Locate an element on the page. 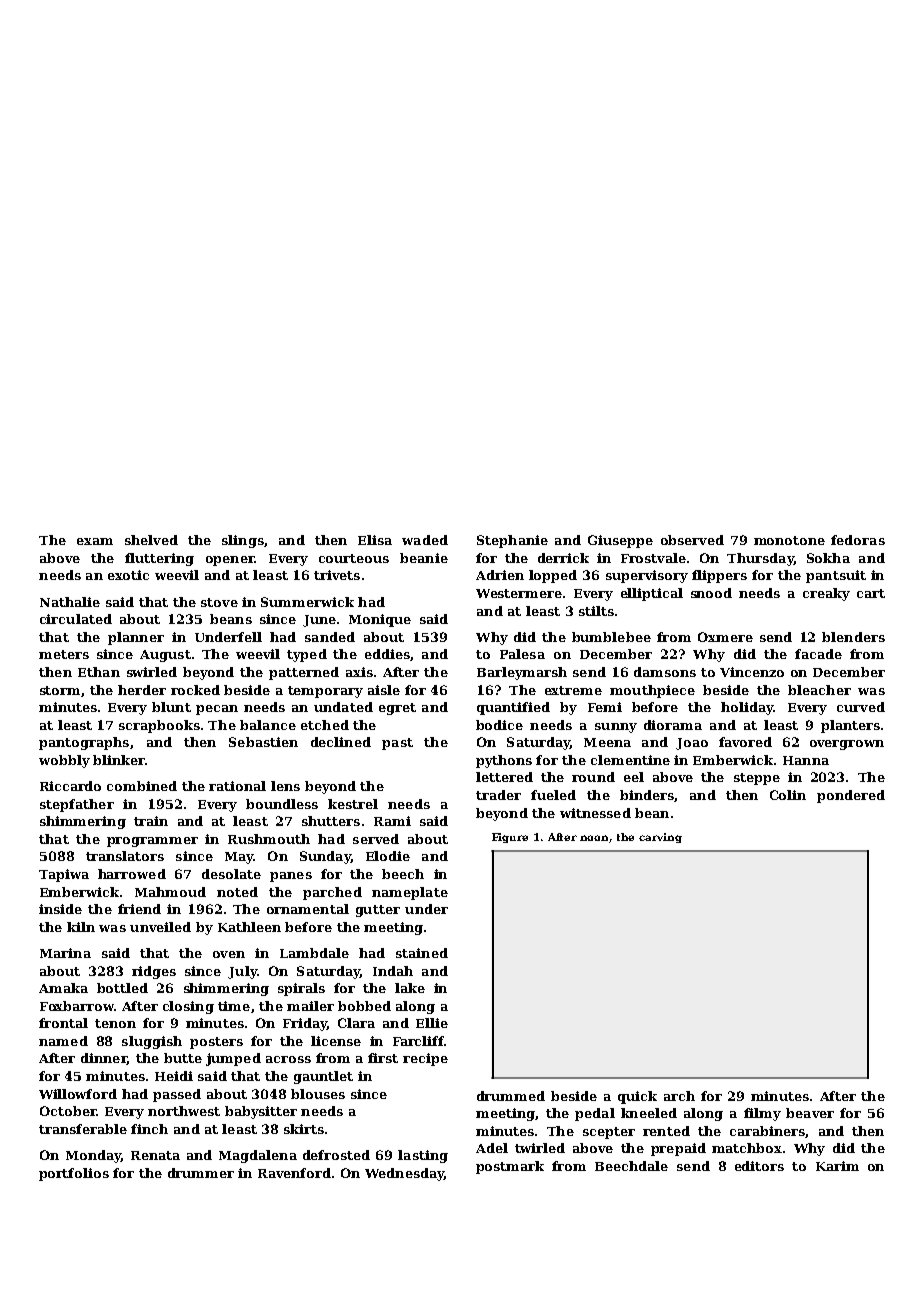 Image resolution: width=924 pixels, height=1308 pixels. May is located at coordinates (239, 858).
